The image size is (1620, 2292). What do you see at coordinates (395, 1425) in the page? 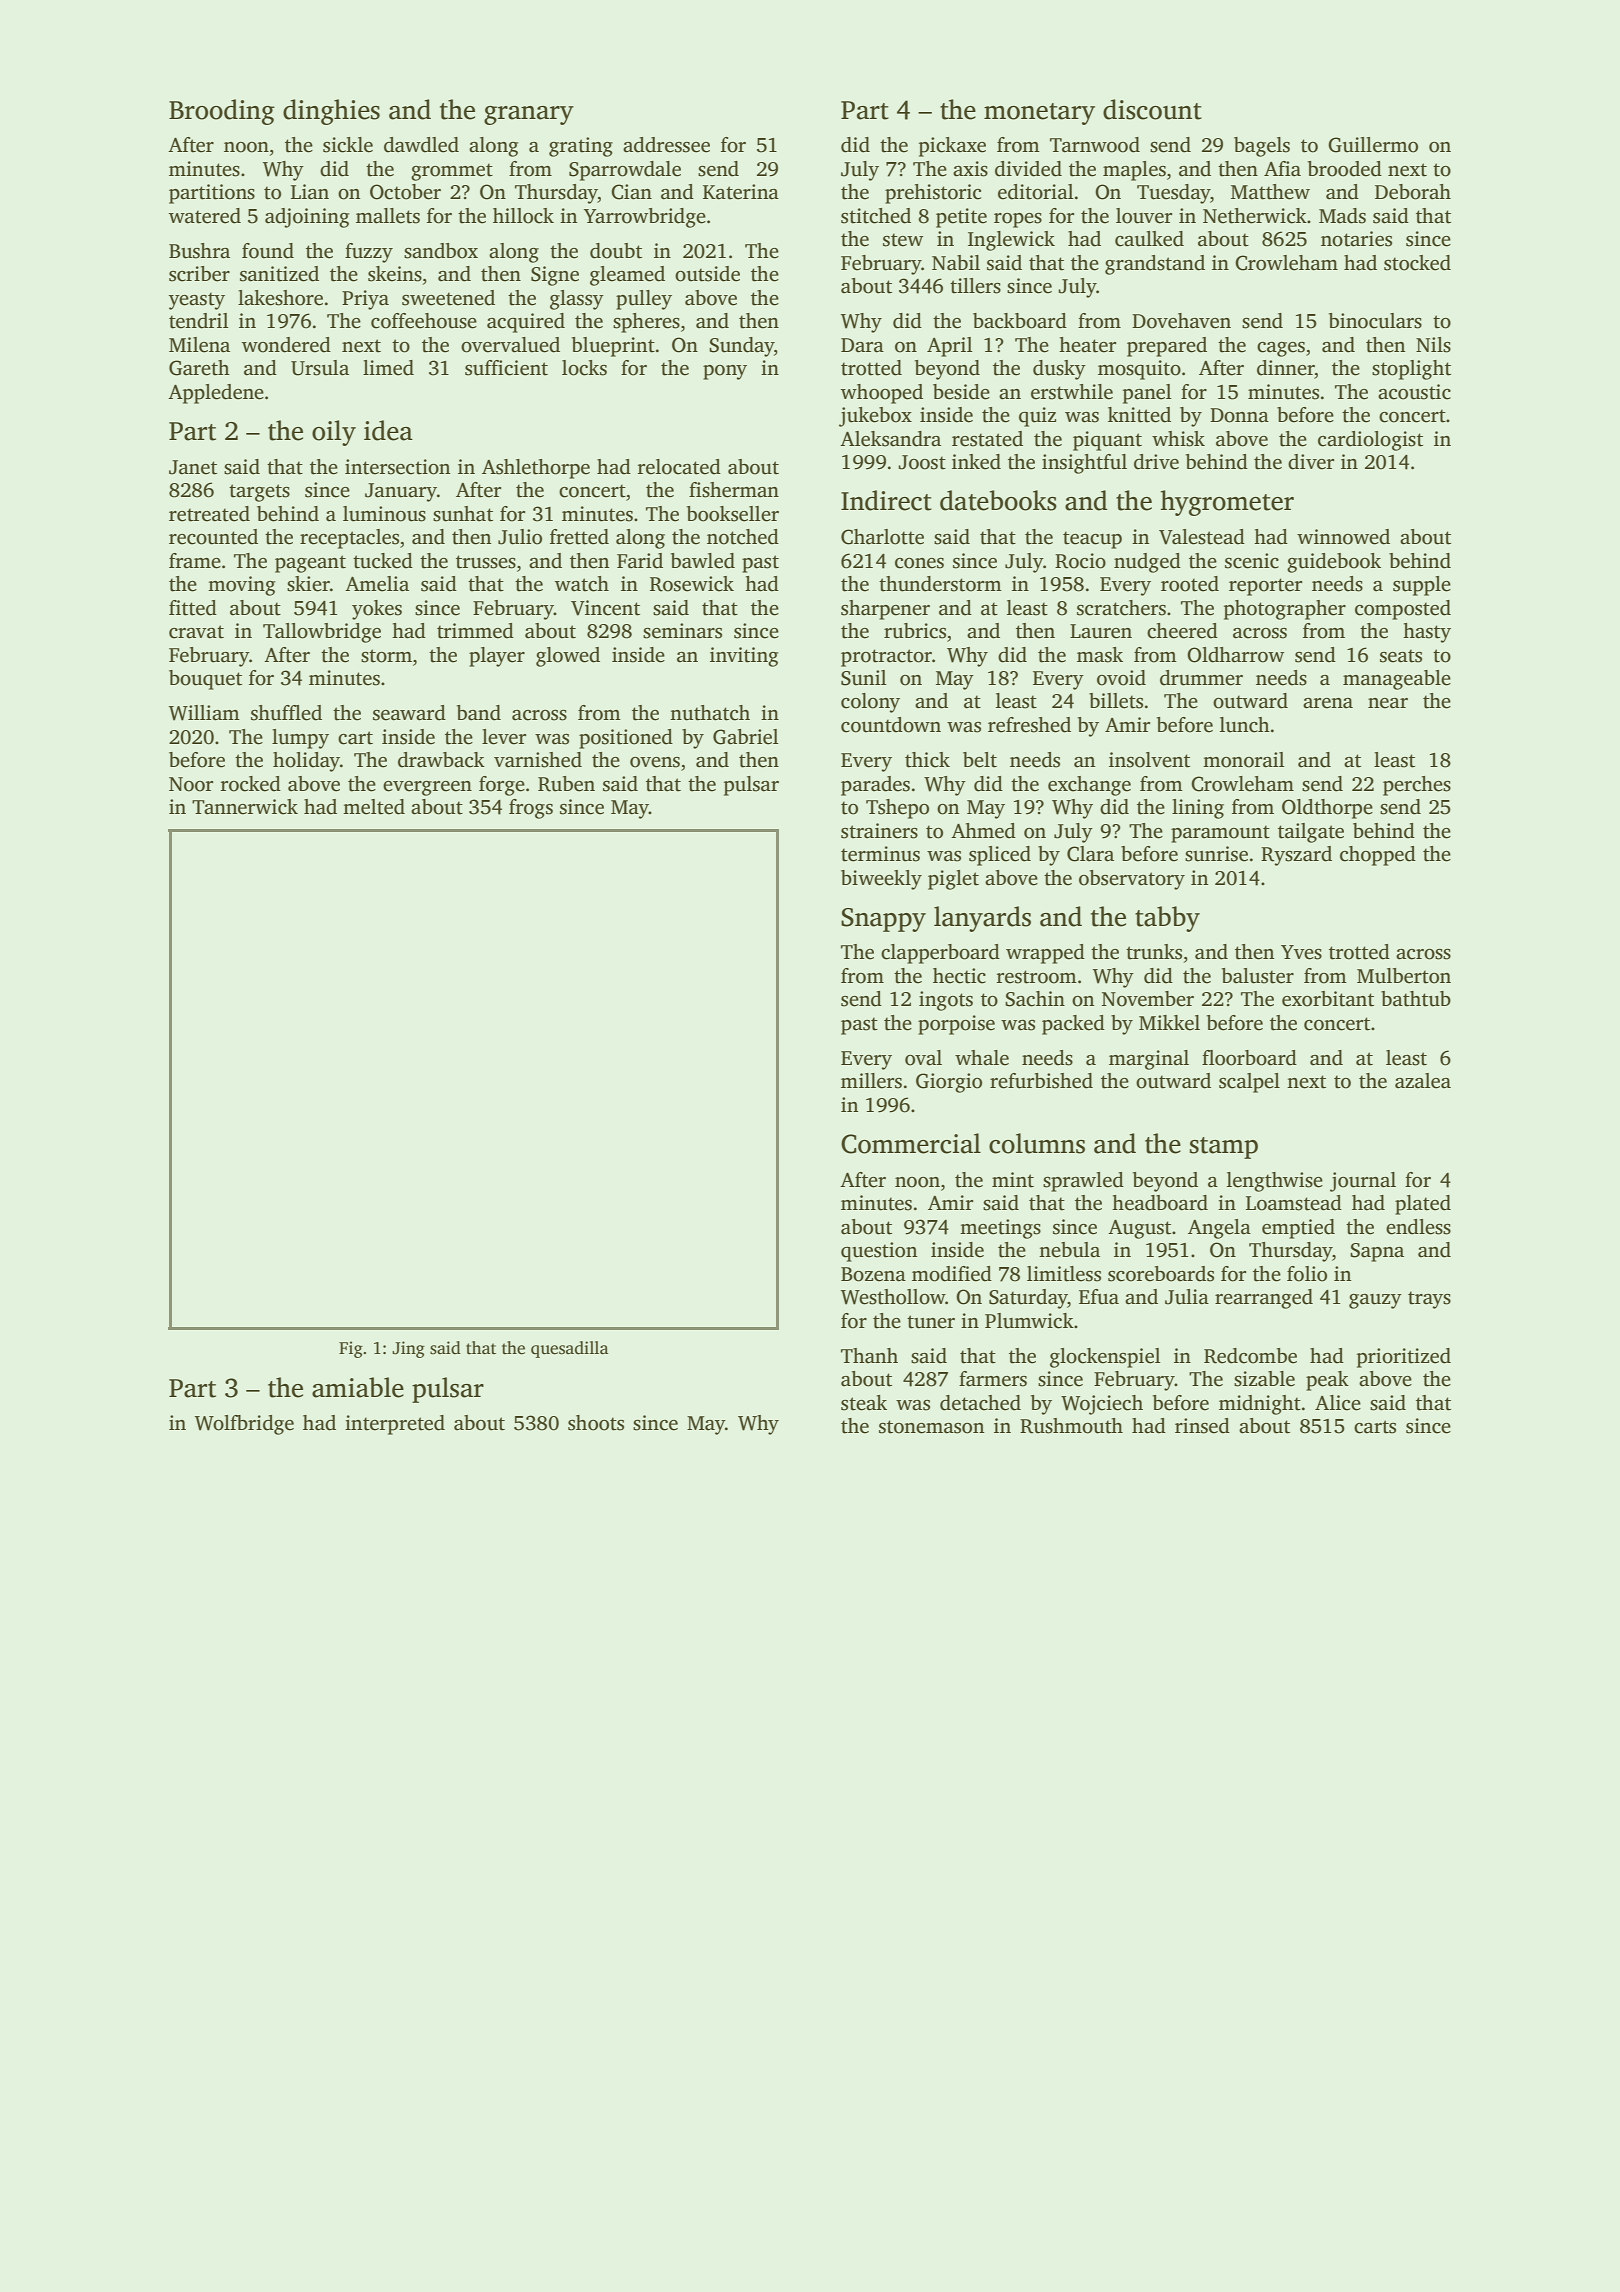
I see `interpreted` at bounding box center [395, 1425].
